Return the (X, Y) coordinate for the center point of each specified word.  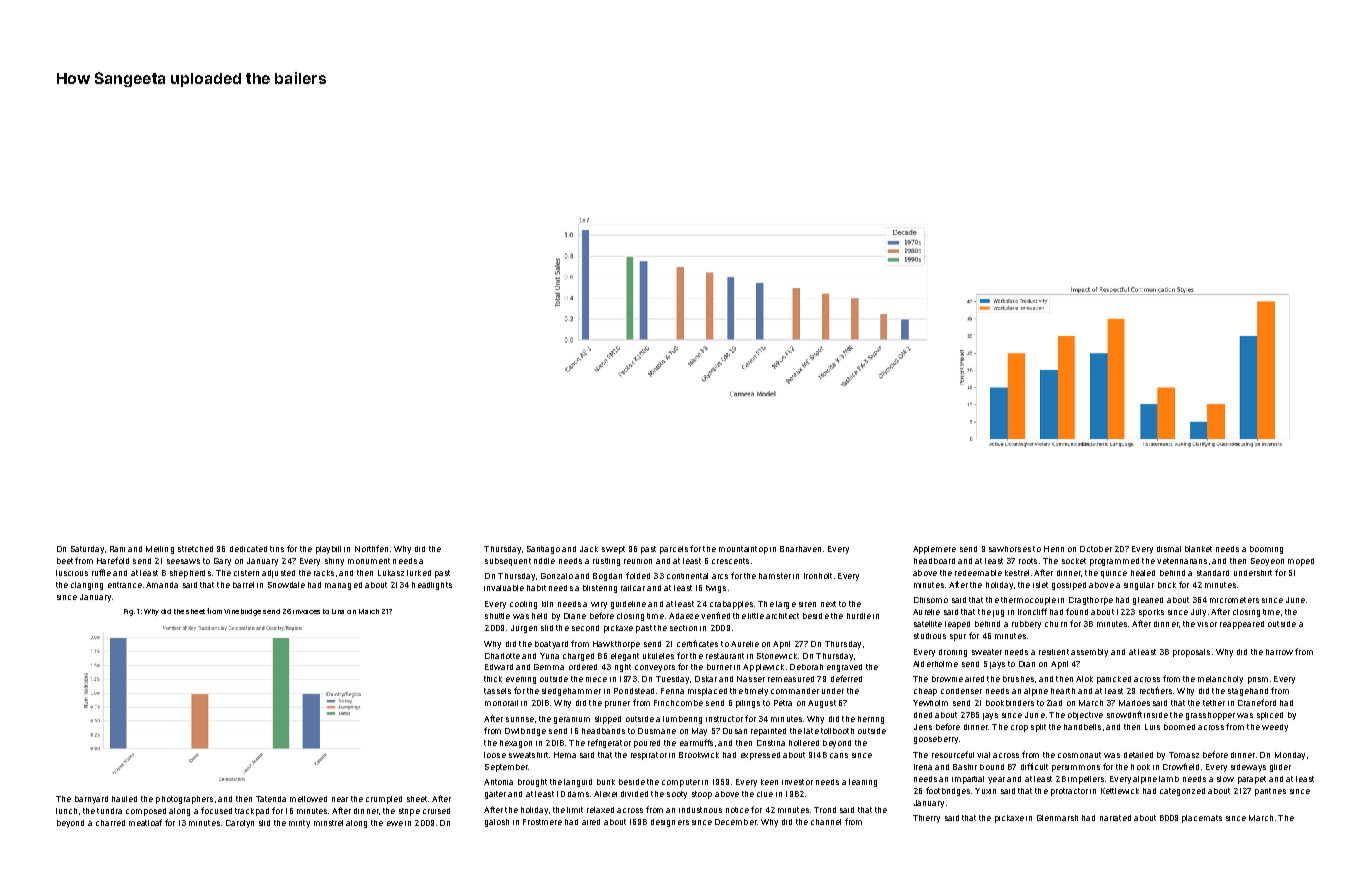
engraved (844, 668)
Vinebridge (242, 612)
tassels (497, 691)
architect (782, 616)
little (756, 616)
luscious (72, 573)
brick (1167, 585)
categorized (1182, 792)
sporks (1151, 613)
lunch (66, 811)
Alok (1084, 679)
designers (670, 823)
